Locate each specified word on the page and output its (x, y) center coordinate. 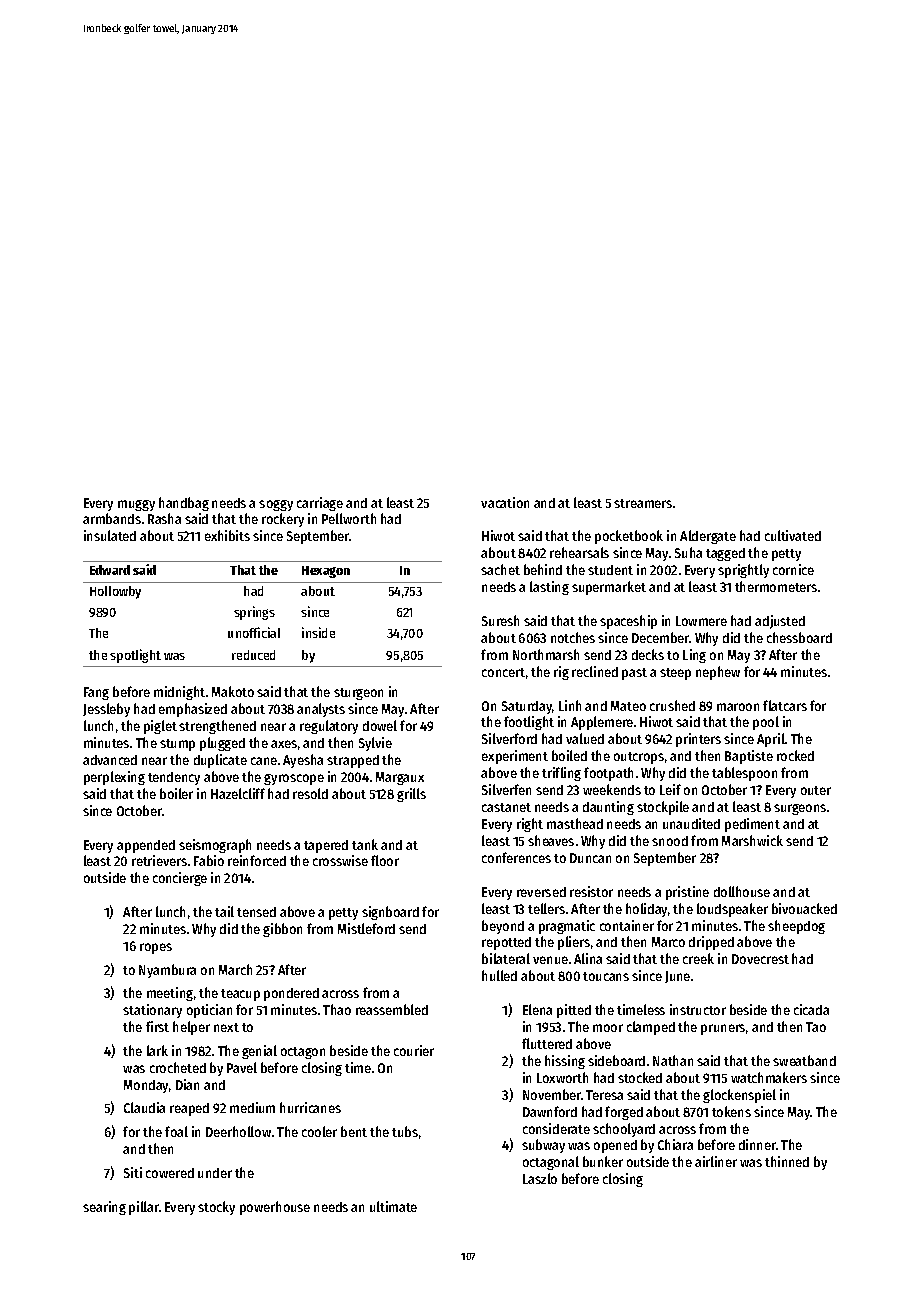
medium (252, 1107)
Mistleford (366, 928)
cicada (811, 1009)
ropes (156, 948)
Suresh (500, 620)
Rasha (164, 518)
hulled (499, 975)
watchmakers (769, 1077)
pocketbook (629, 537)
